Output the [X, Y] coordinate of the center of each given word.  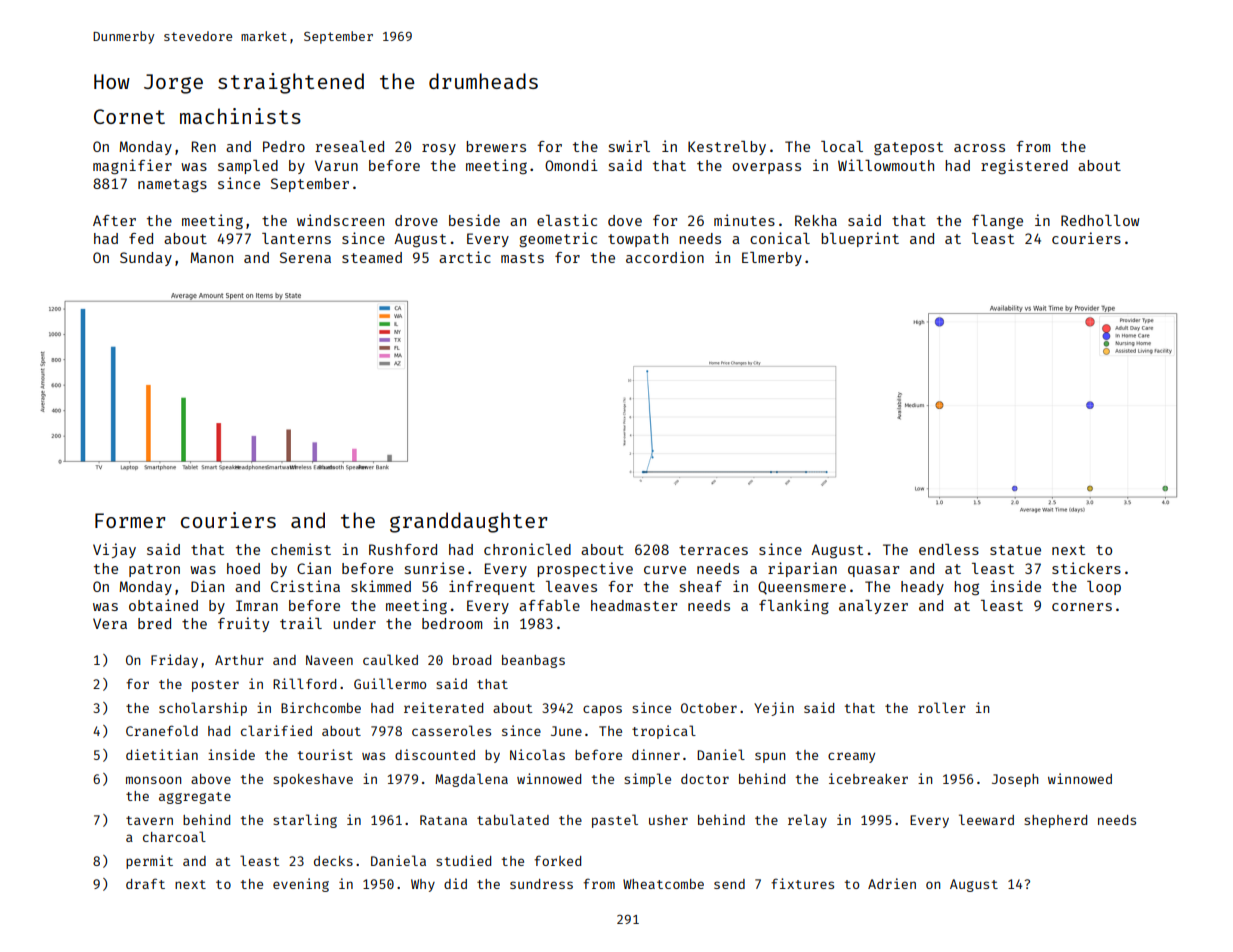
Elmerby [772, 259]
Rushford [403, 549]
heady [922, 588]
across [979, 148]
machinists [240, 116]
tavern [149, 820]
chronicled [527, 549]
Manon [211, 257]
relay [807, 821]
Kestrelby [727, 148]
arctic [465, 257]
